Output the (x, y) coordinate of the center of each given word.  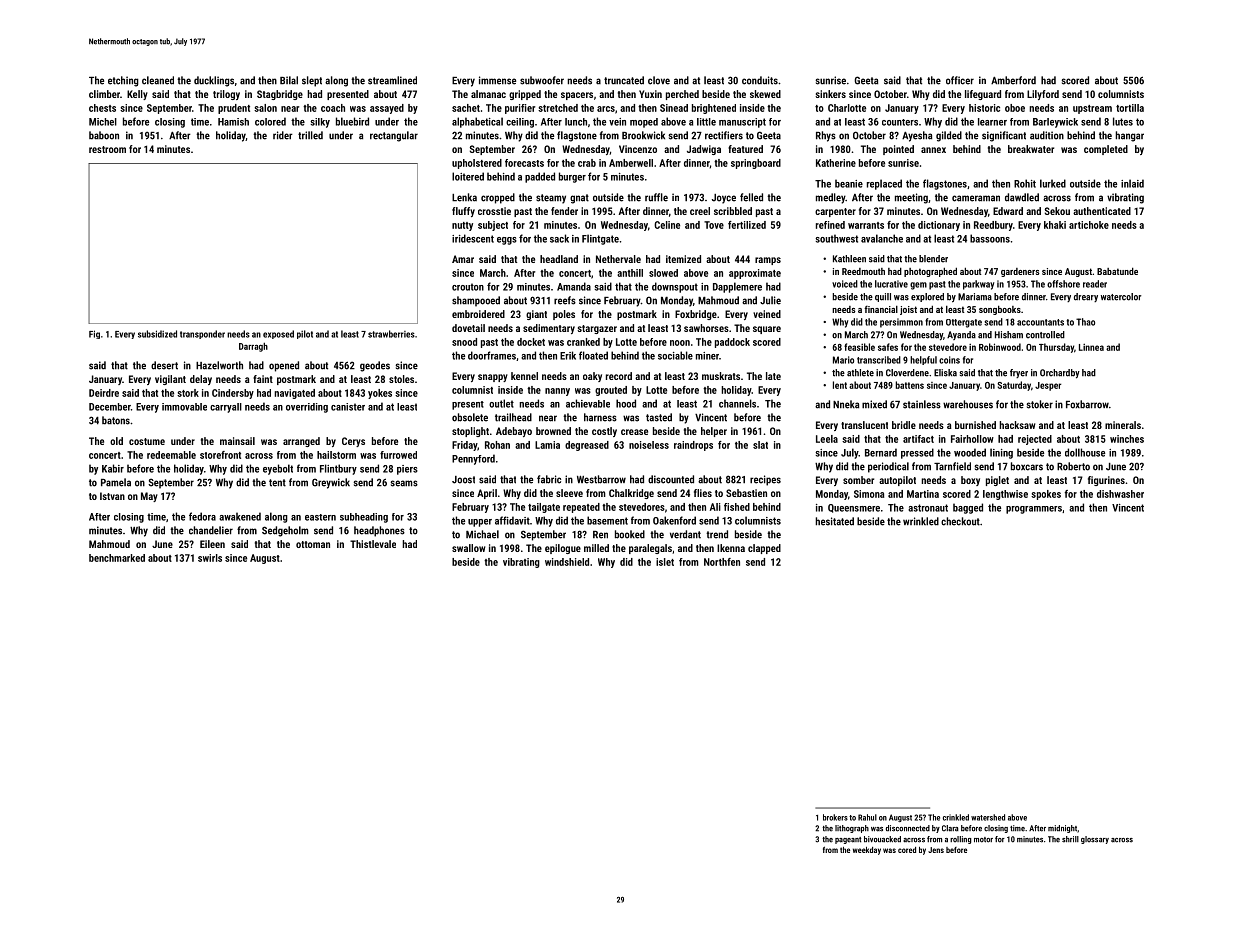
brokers (835, 817)
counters (900, 122)
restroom (107, 149)
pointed (898, 150)
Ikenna (731, 548)
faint (263, 379)
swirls (210, 558)
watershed (988, 817)
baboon (104, 135)
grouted (611, 391)
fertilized (747, 225)
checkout (960, 521)
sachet (466, 108)
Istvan (112, 496)
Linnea (1091, 347)
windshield (567, 562)
